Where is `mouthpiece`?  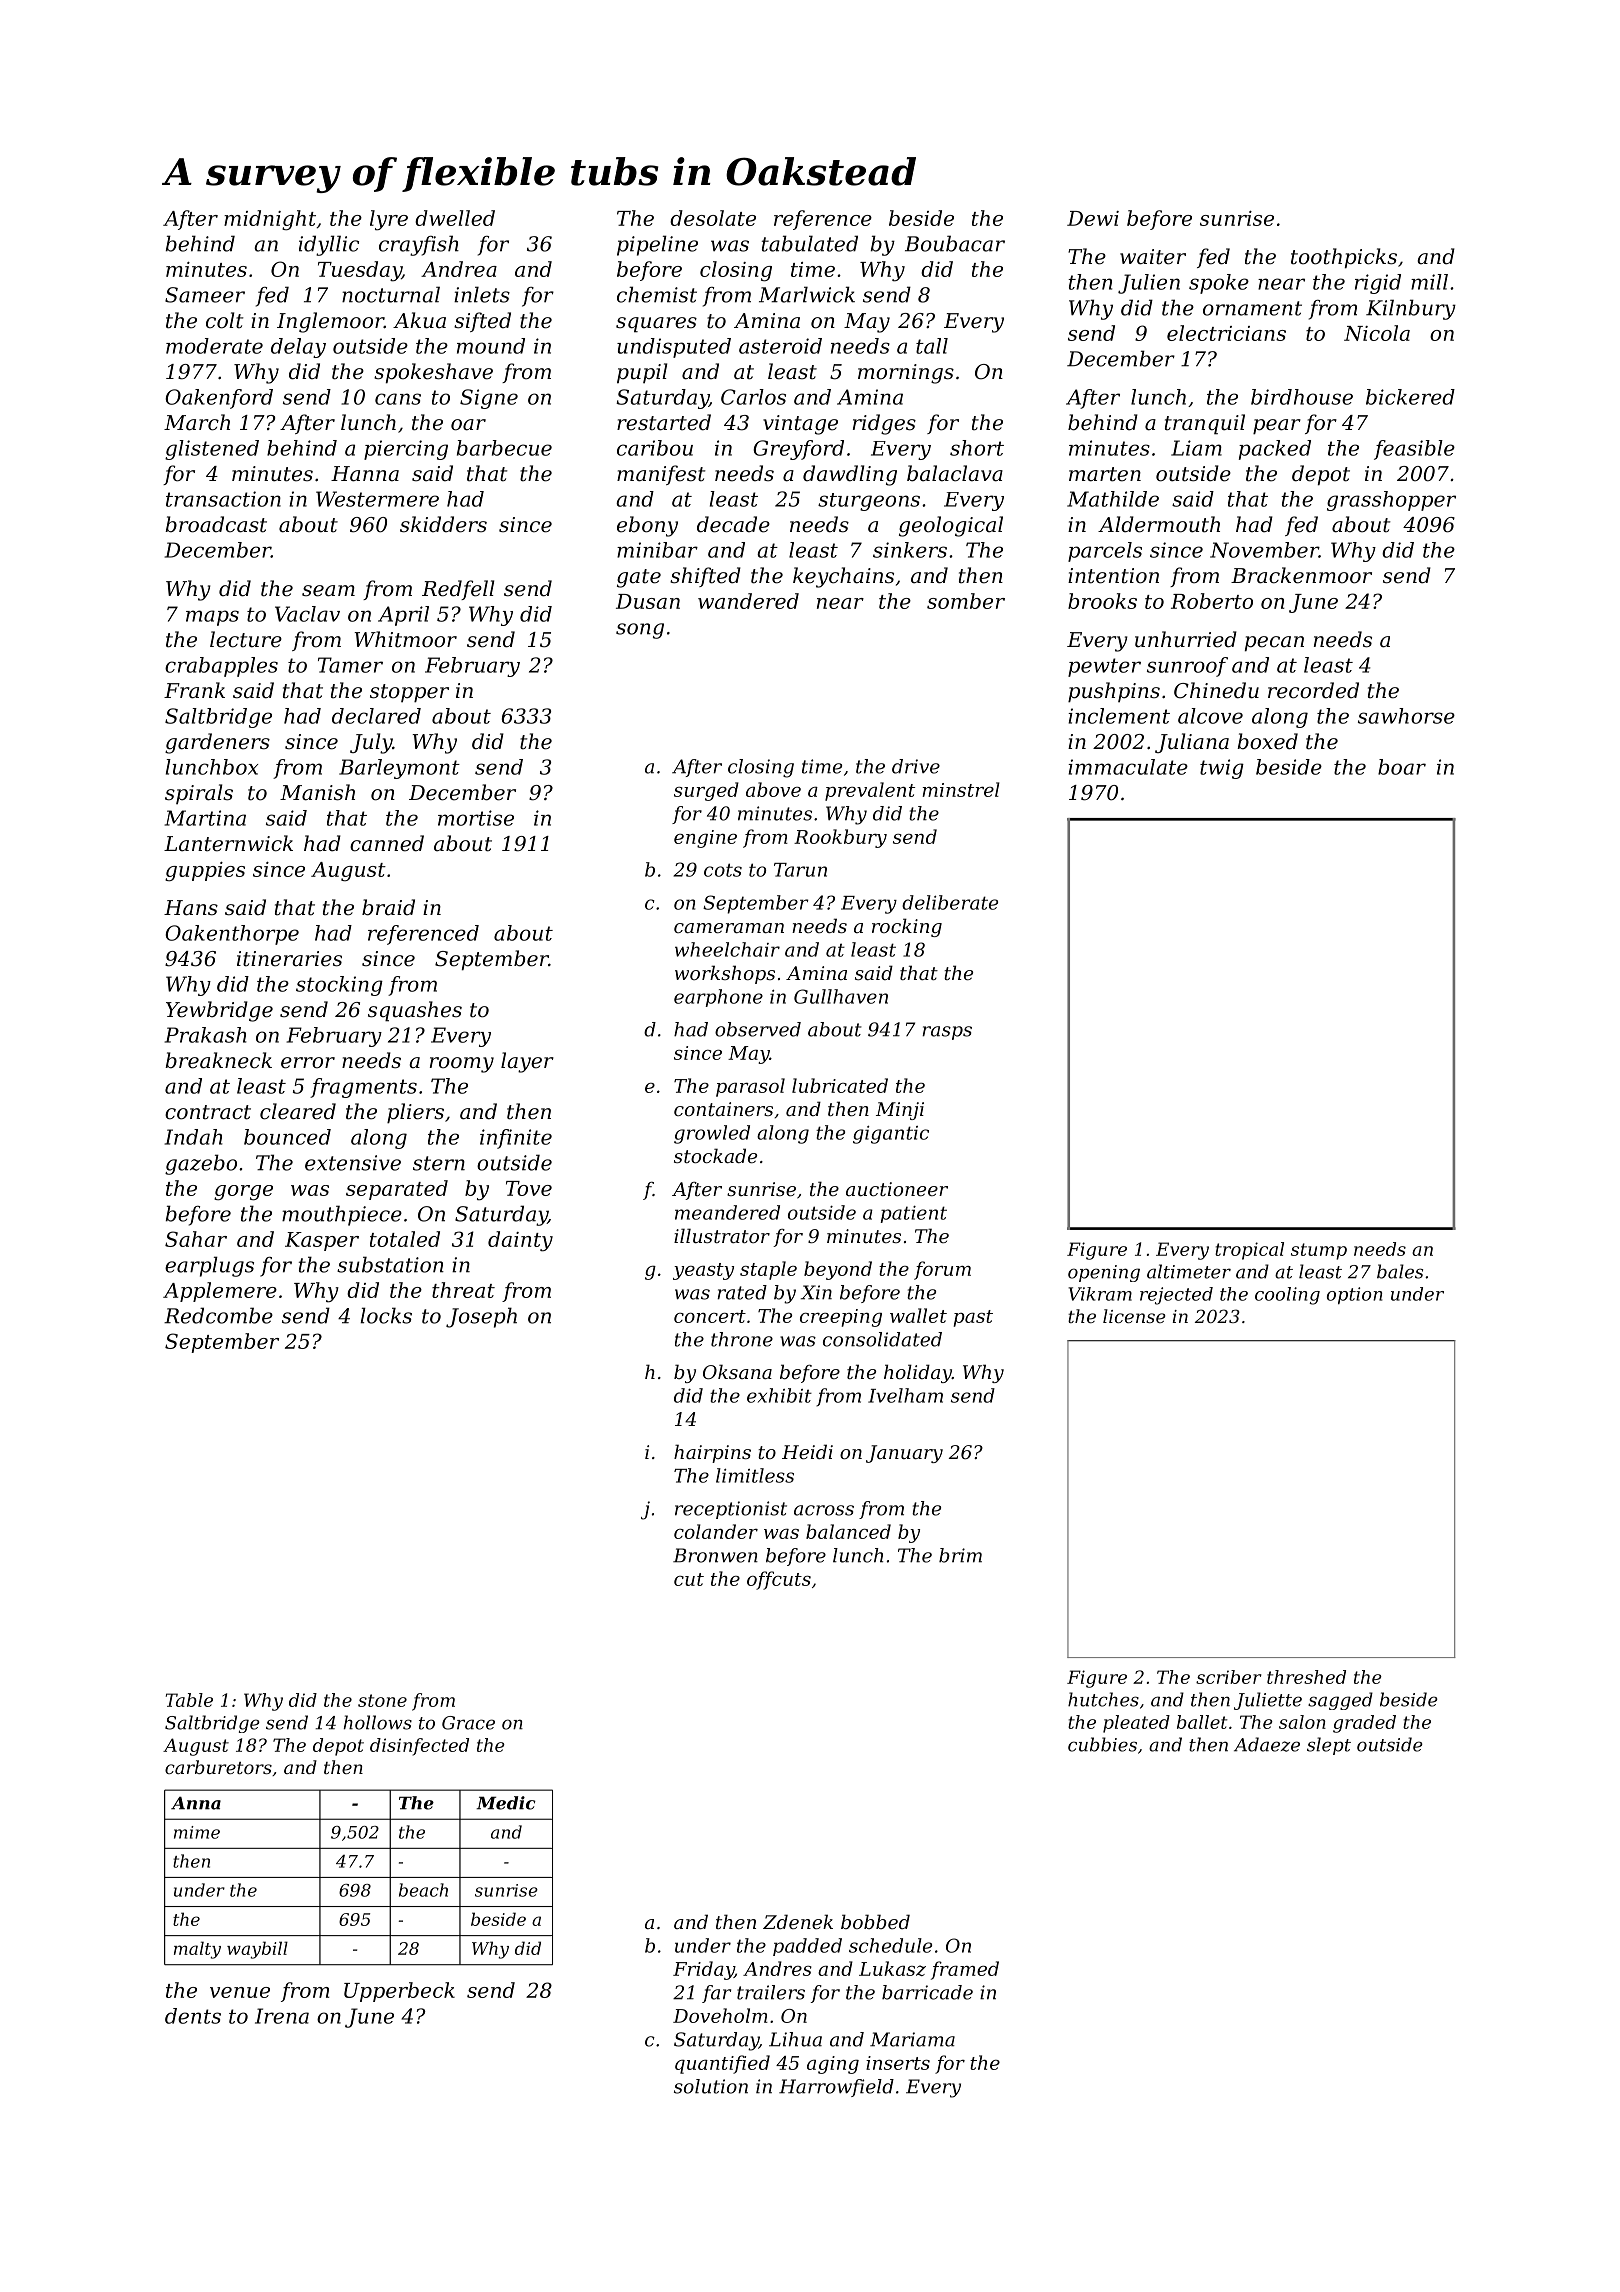
mouthpiece is located at coordinates (342, 1215).
